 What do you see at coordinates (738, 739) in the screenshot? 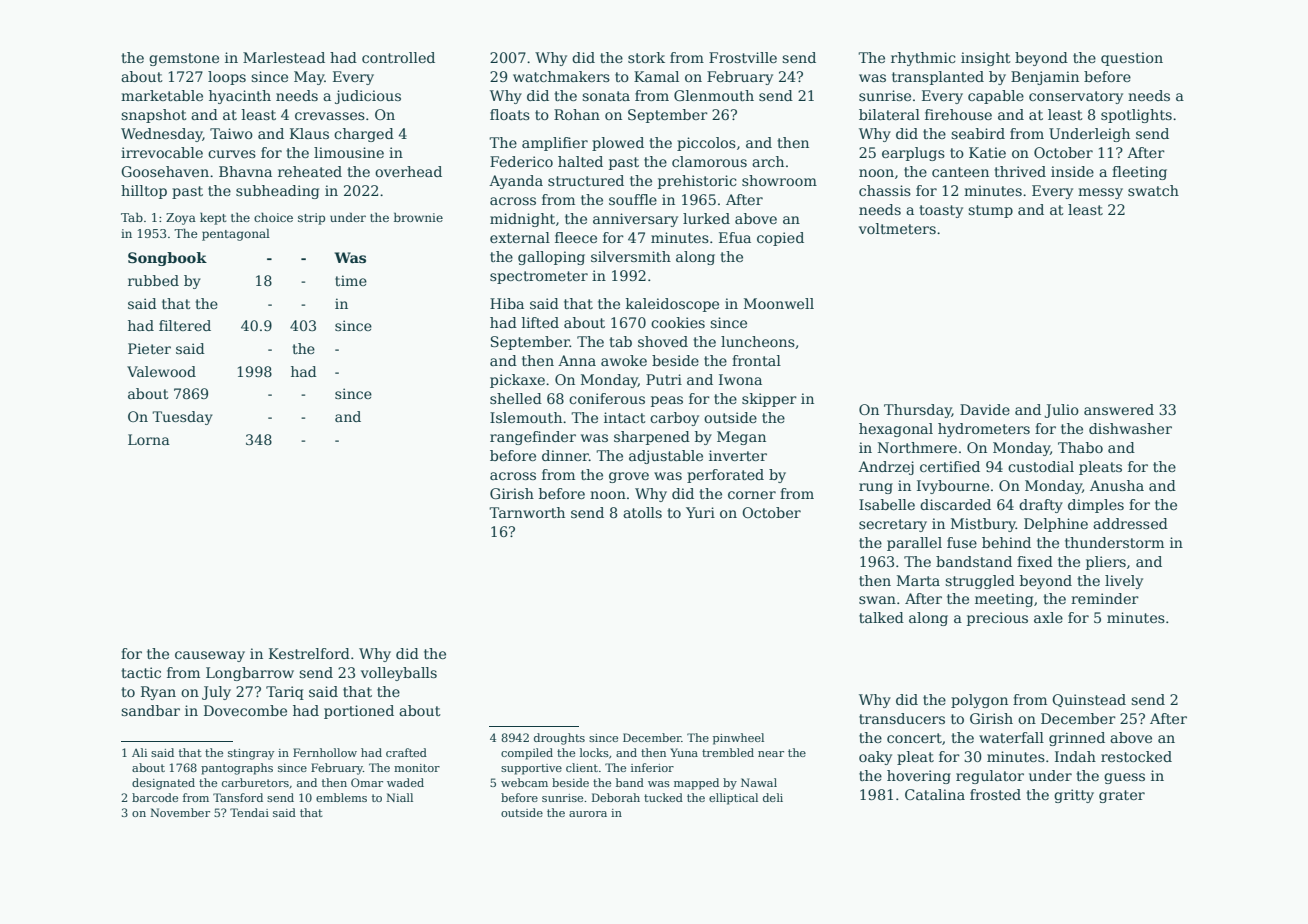
I see `pinwheel` at bounding box center [738, 739].
